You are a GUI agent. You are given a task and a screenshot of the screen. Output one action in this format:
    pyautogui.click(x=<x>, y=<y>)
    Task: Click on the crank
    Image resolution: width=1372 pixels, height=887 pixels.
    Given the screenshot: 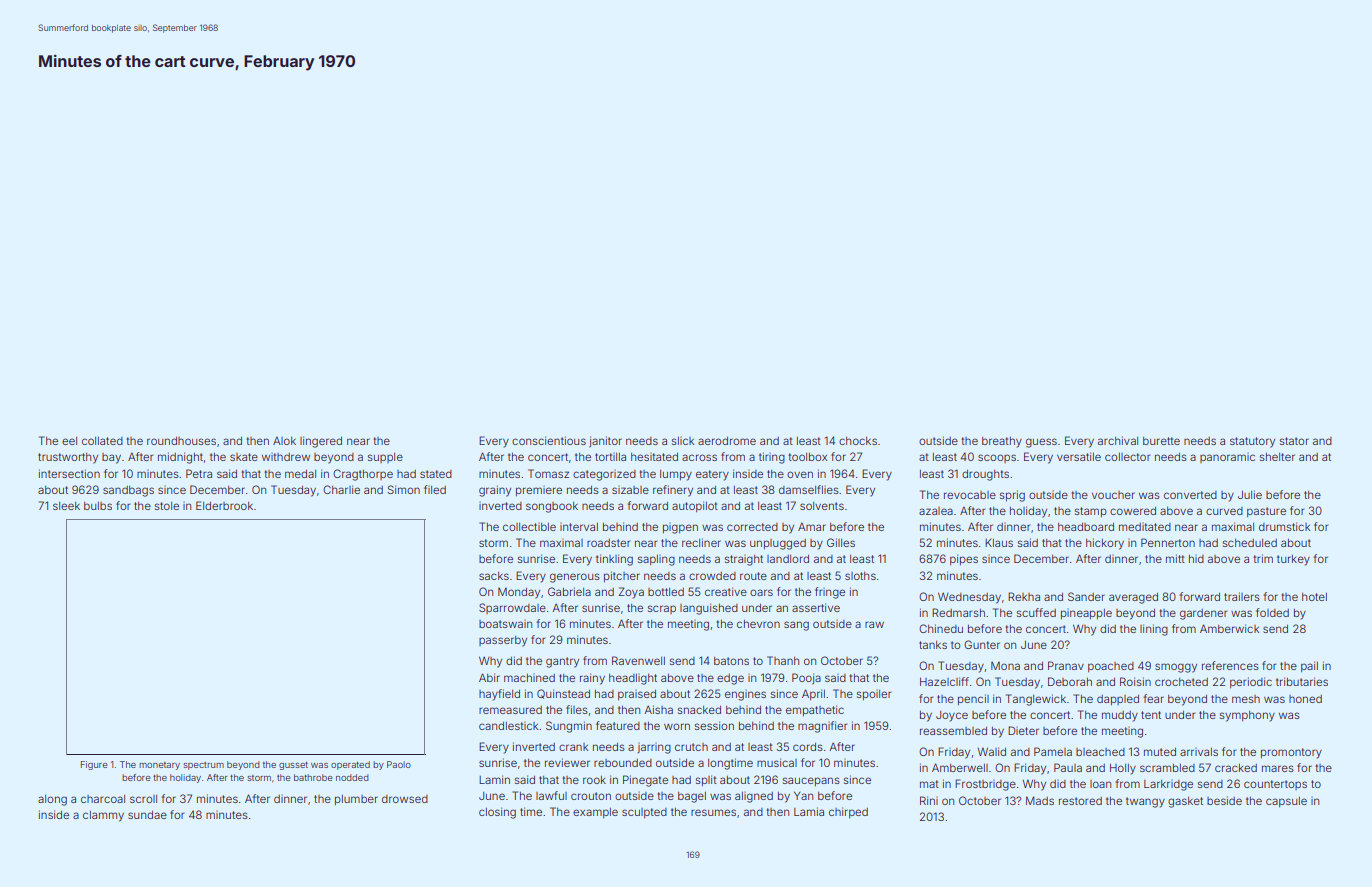 What is the action you would take?
    pyautogui.click(x=573, y=747)
